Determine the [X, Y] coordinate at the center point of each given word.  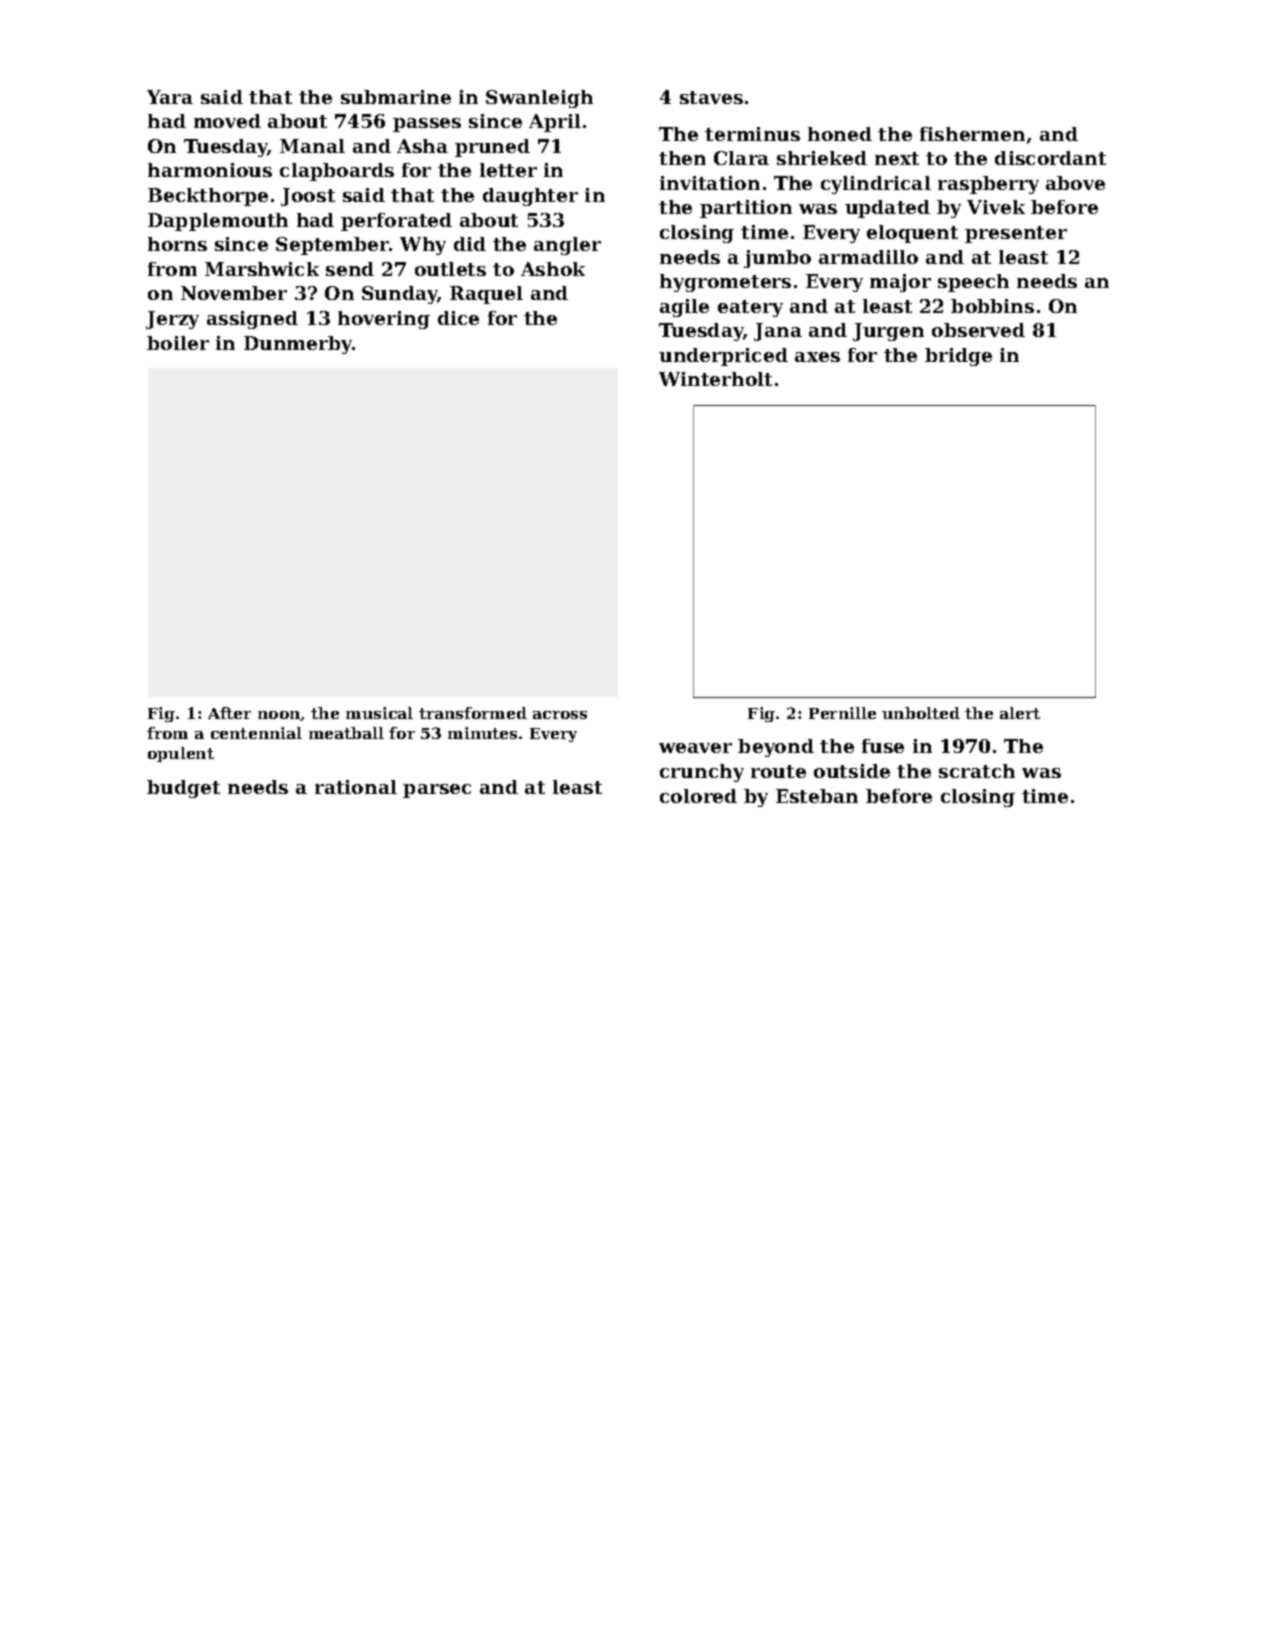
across [560, 715]
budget [183, 789]
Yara [170, 97]
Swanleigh [539, 99]
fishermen [972, 134]
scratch [977, 771]
